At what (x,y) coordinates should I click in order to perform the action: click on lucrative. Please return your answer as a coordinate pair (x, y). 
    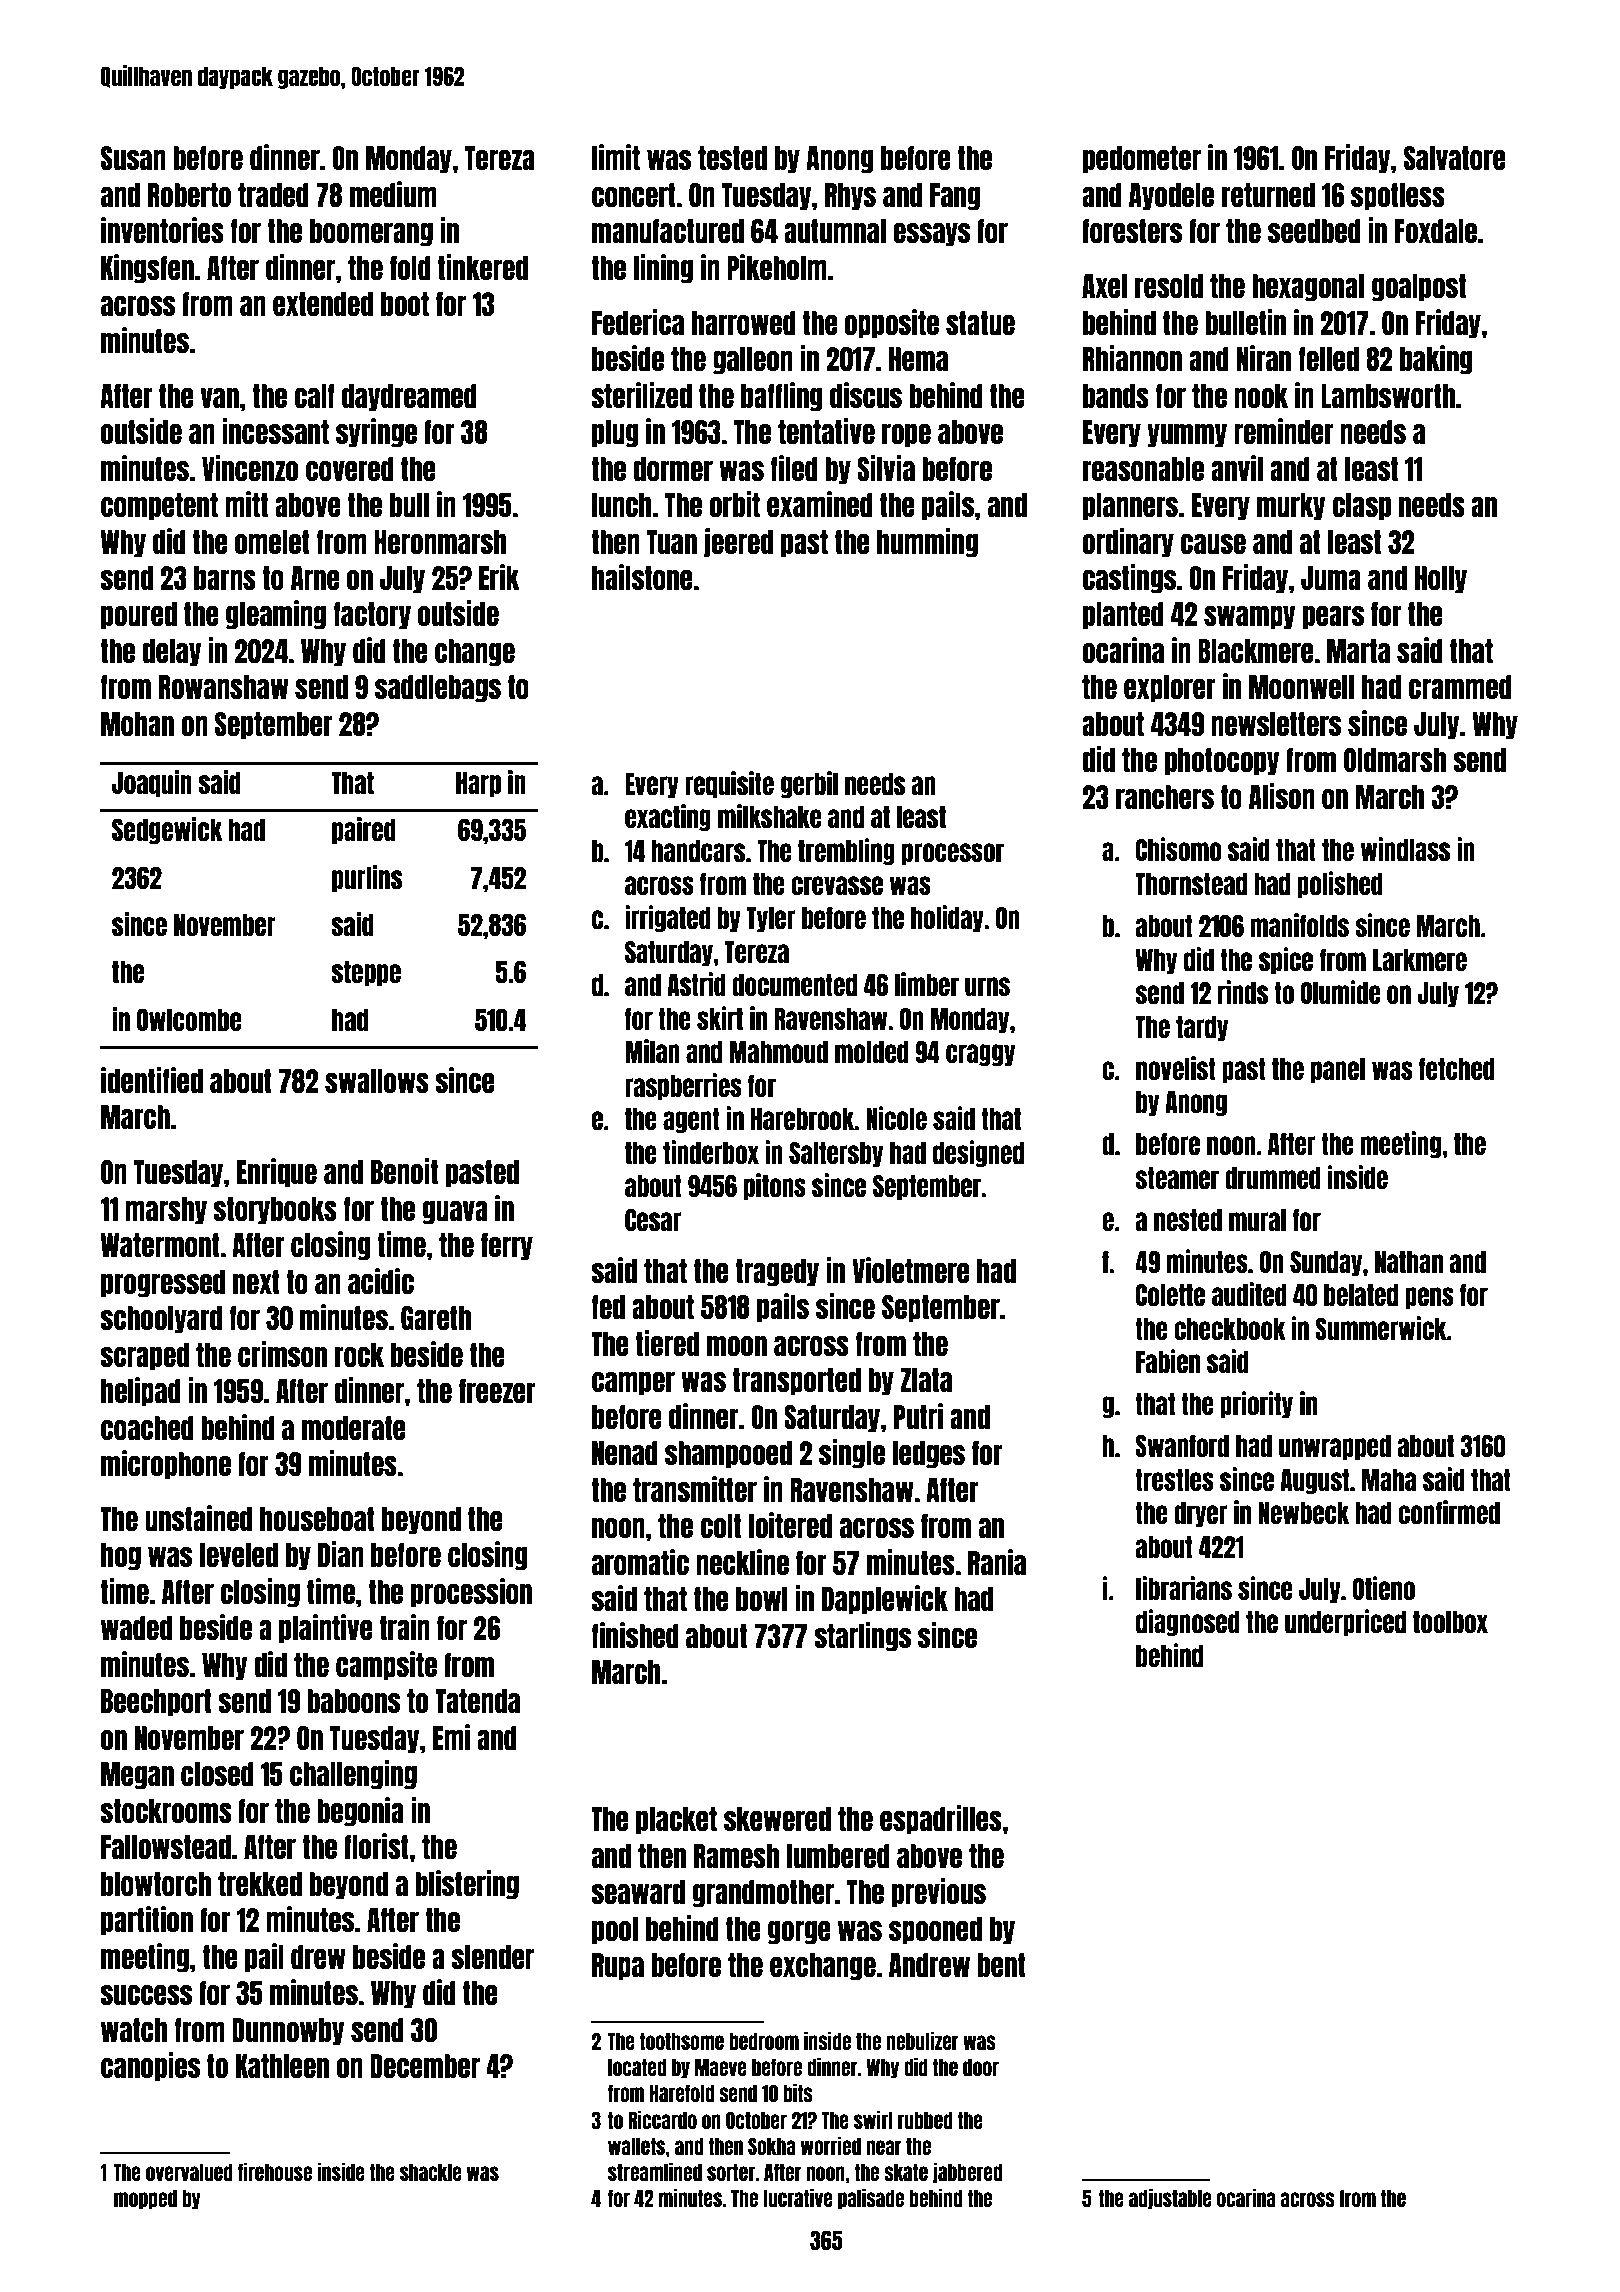
    Looking at the image, I should click on (798, 2197).
